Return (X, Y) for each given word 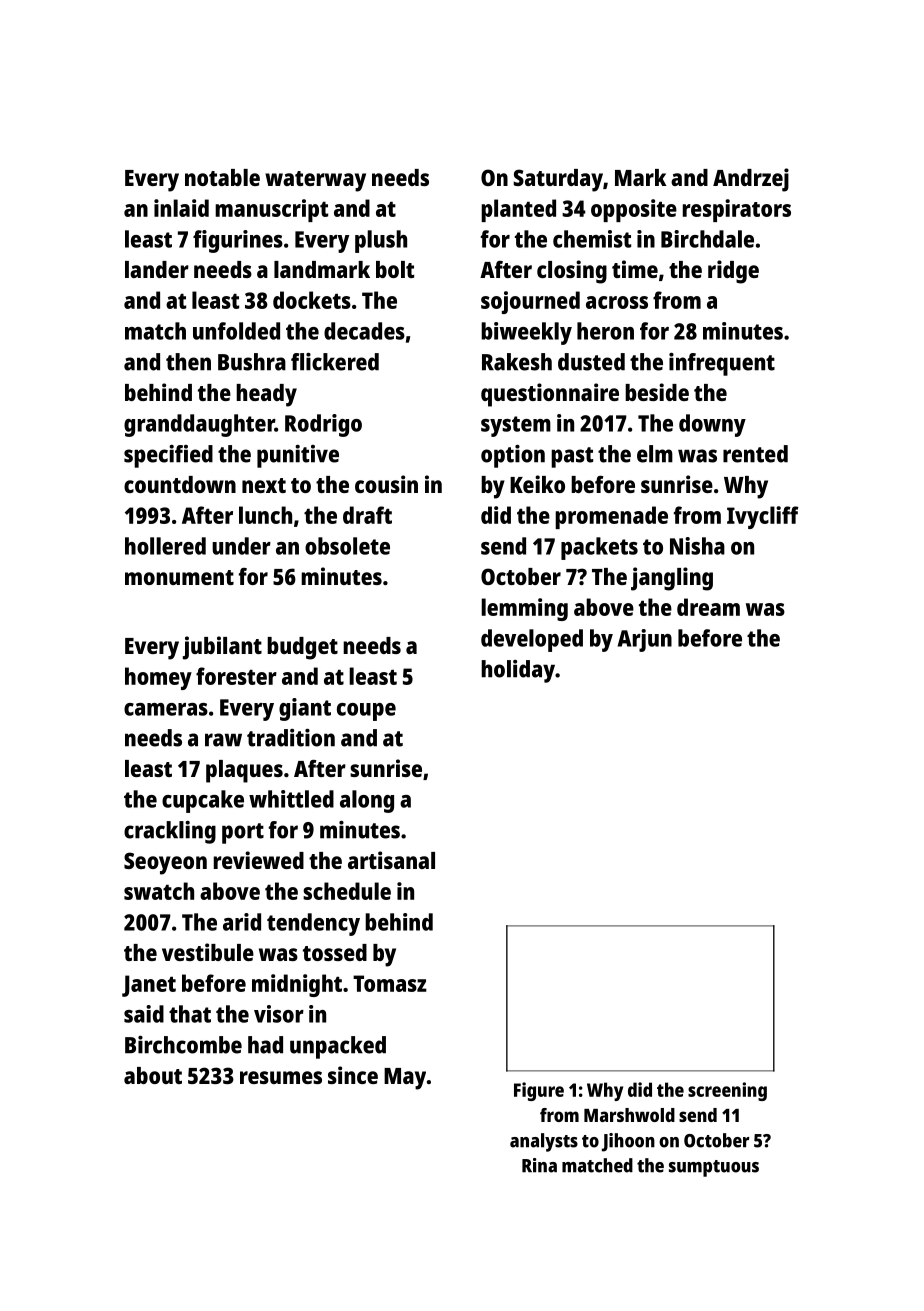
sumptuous (714, 1168)
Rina (539, 1165)
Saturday (558, 180)
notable (222, 177)
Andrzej (751, 180)
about (153, 1075)
